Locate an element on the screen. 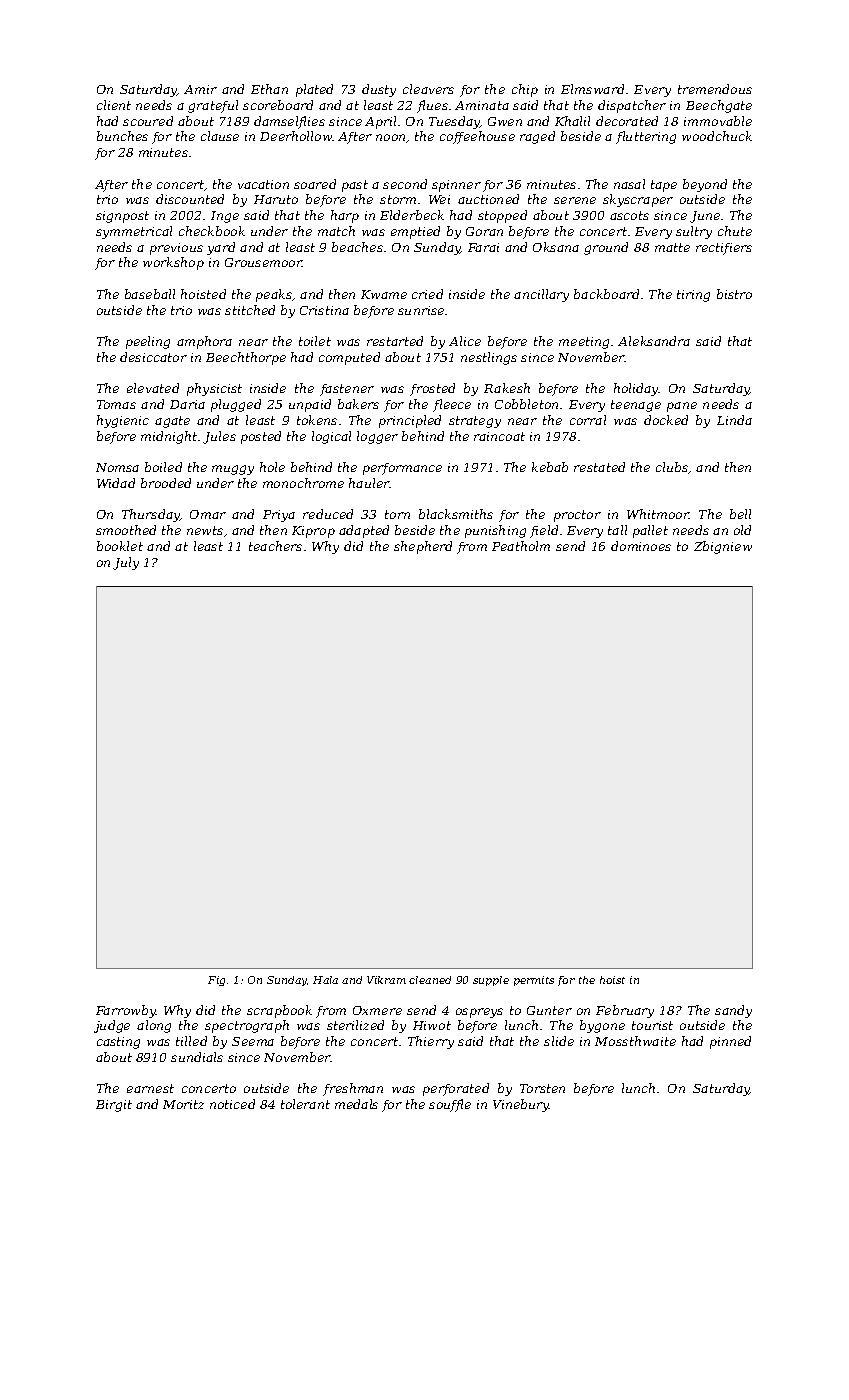 The height and width of the screenshot is (1400, 849). old is located at coordinates (742, 530).
